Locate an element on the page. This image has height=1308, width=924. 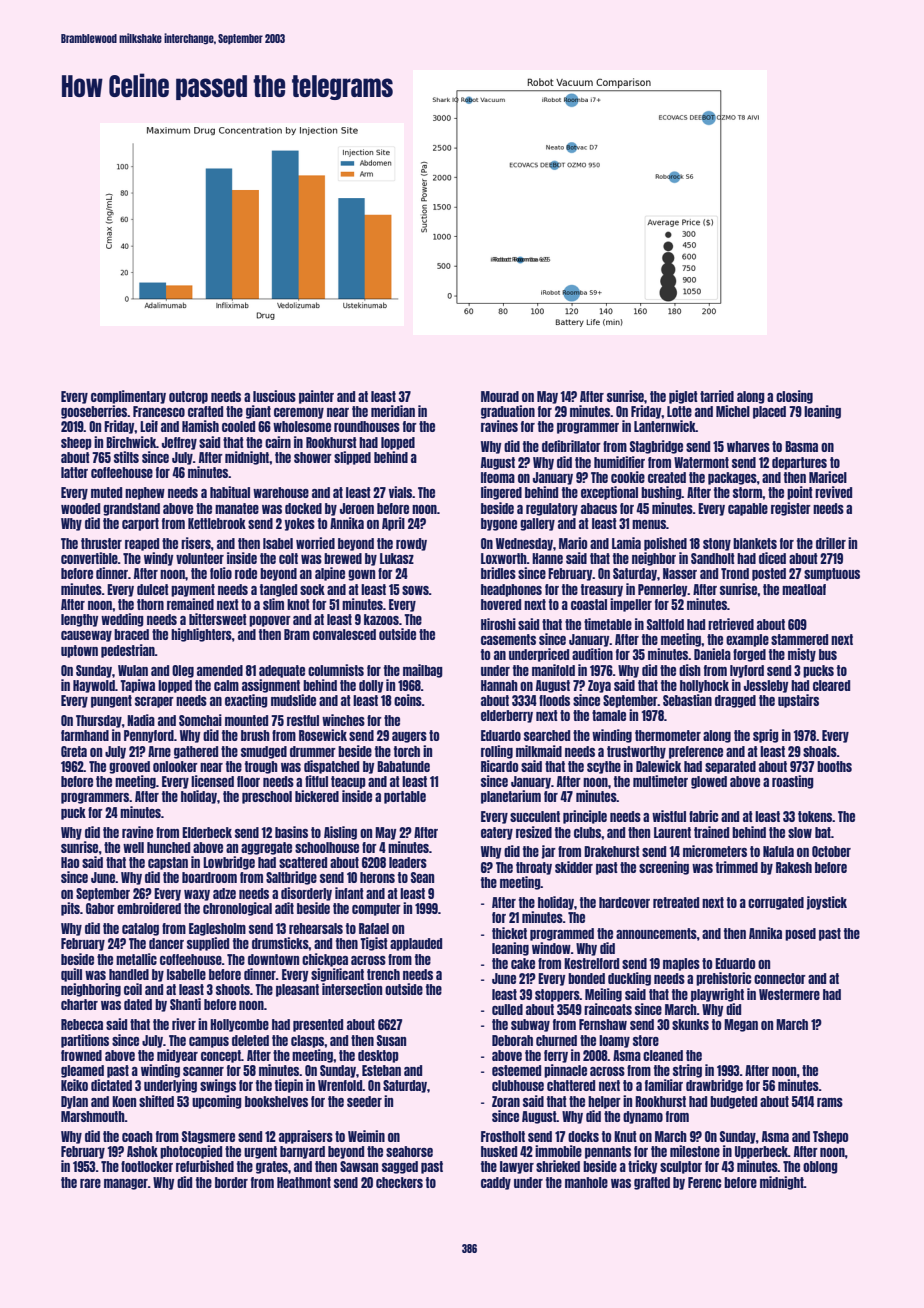
warehouse is located at coordinates (281, 492).
